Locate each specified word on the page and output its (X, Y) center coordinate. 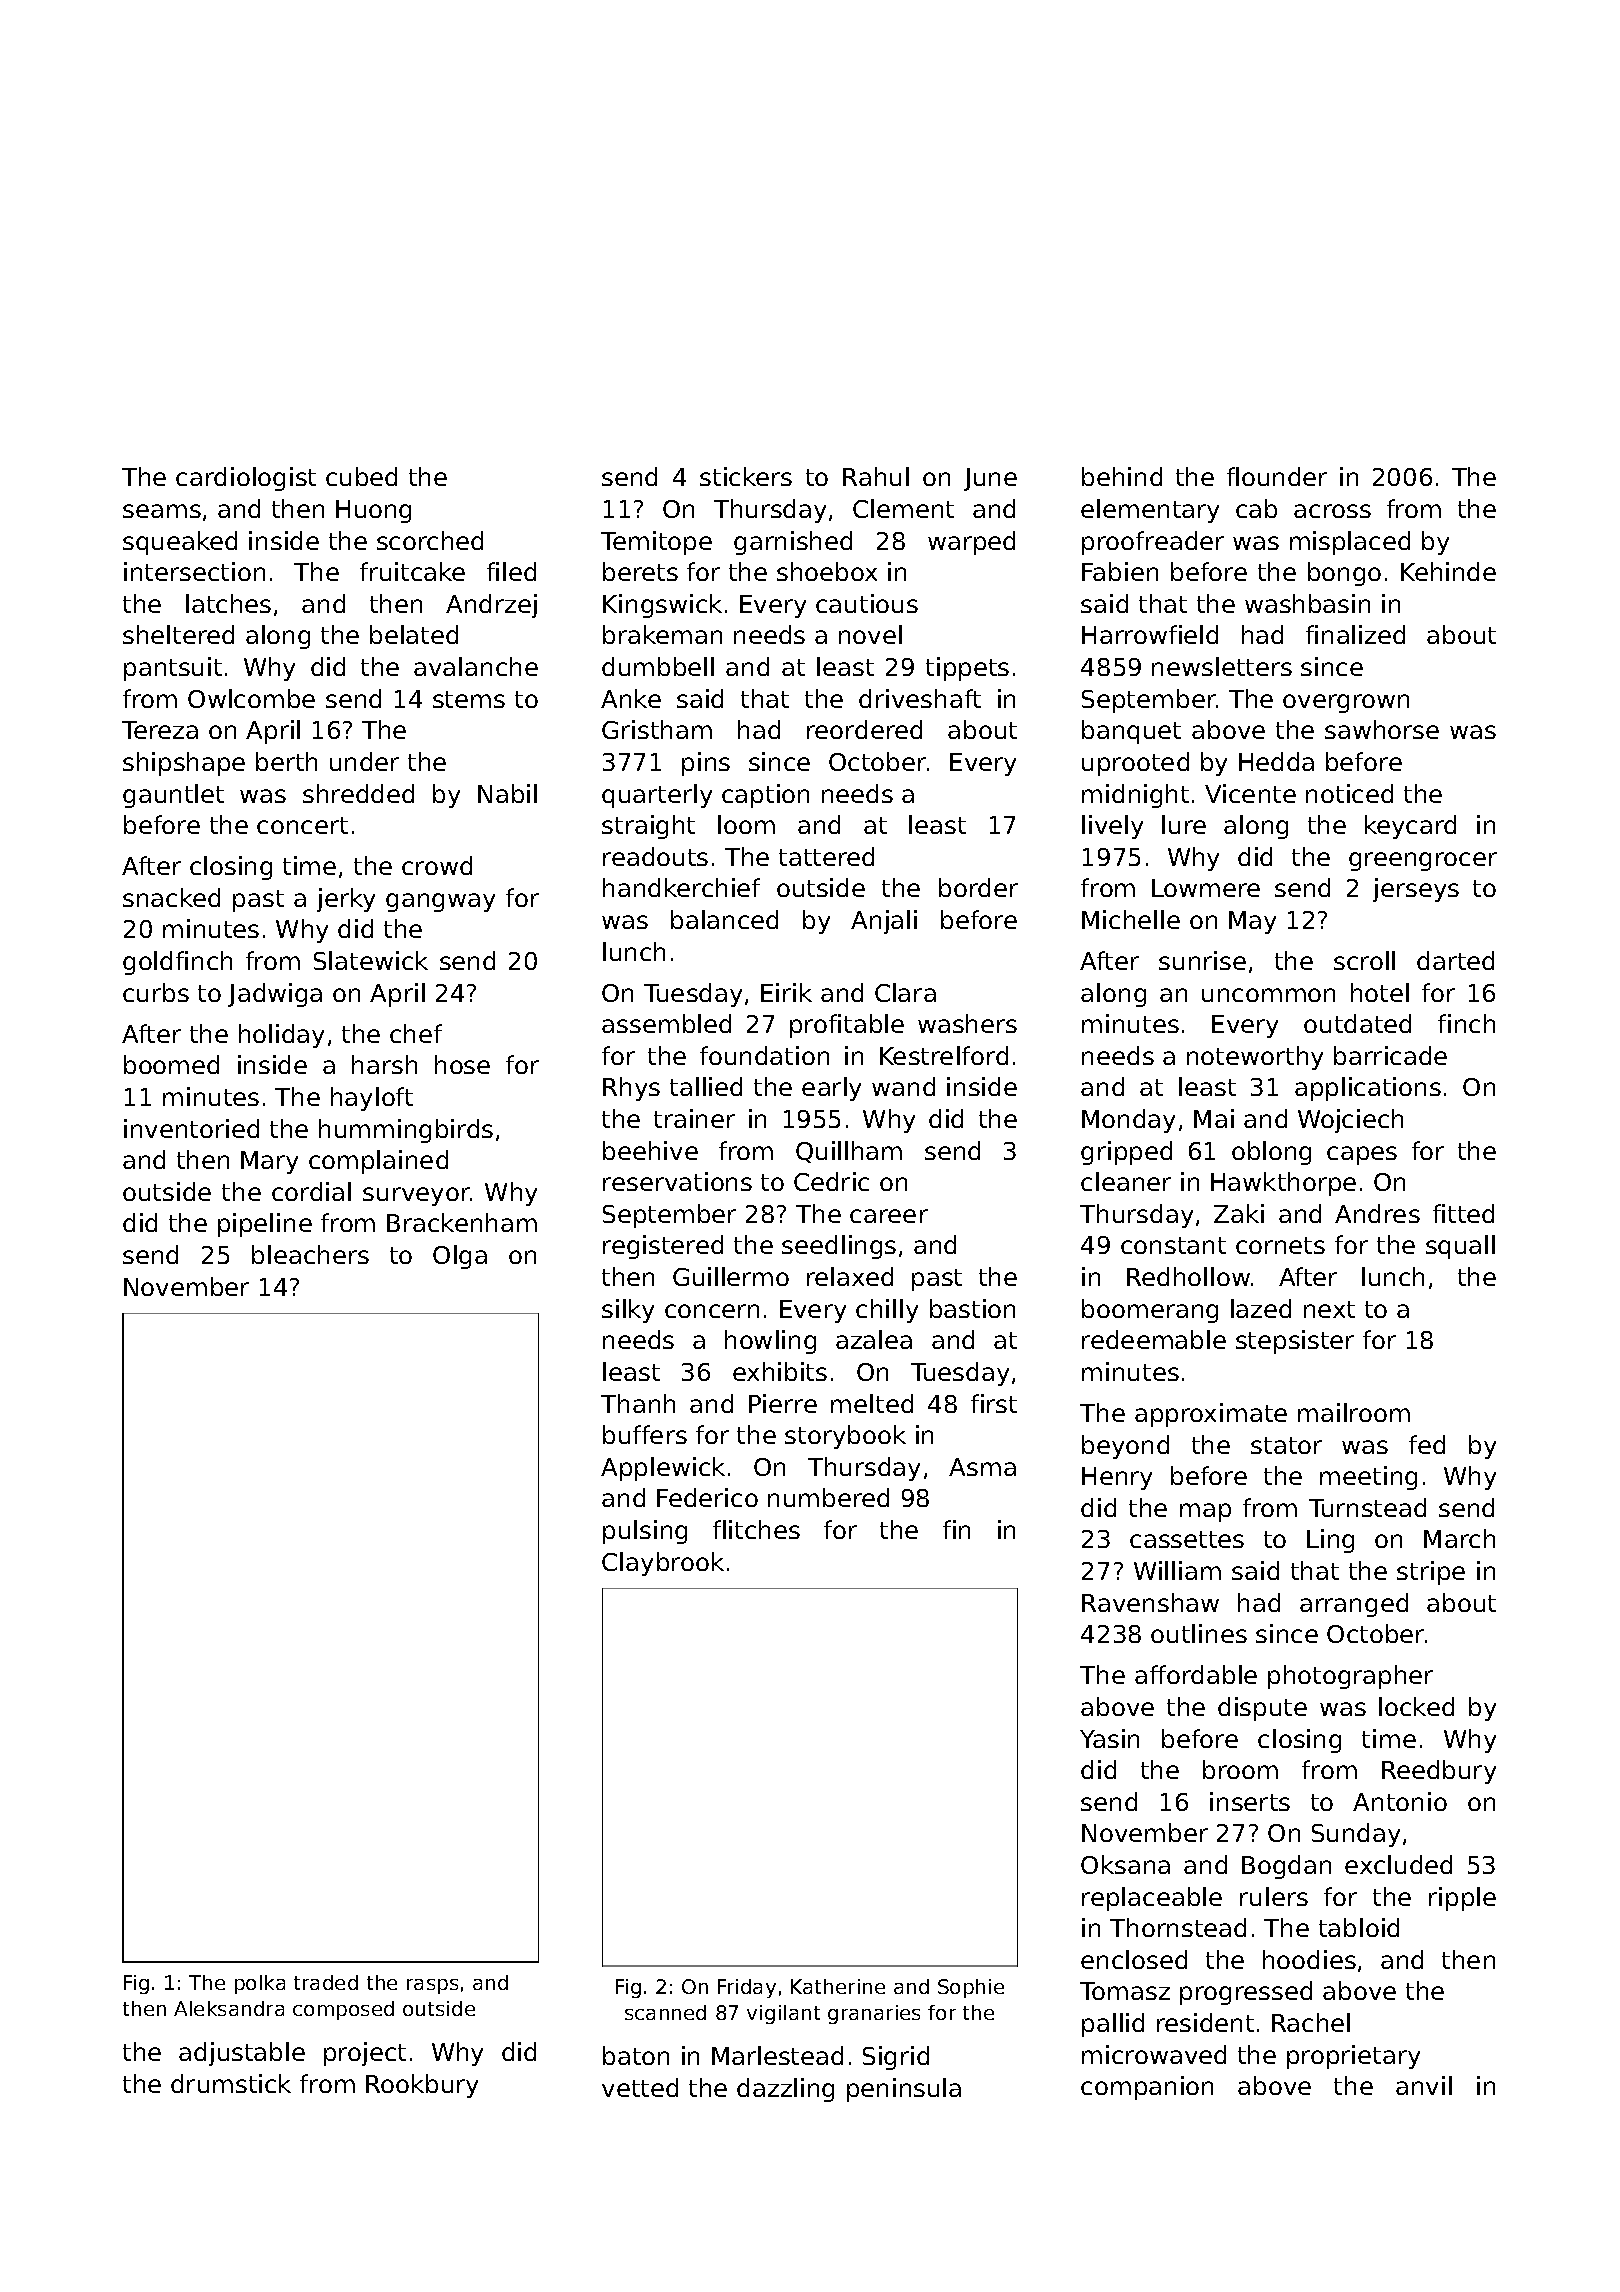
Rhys (631, 1089)
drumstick (231, 2083)
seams (162, 511)
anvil (1424, 2085)
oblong (1271, 1153)
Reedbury (1439, 1772)
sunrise (1202, 960)
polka (260, 1984)
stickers (746, 476)
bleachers (310, 1254)
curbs (156, 992)
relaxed (850, 1276)
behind (1122, 476)
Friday (747, 1988)
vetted (640, 2087)
